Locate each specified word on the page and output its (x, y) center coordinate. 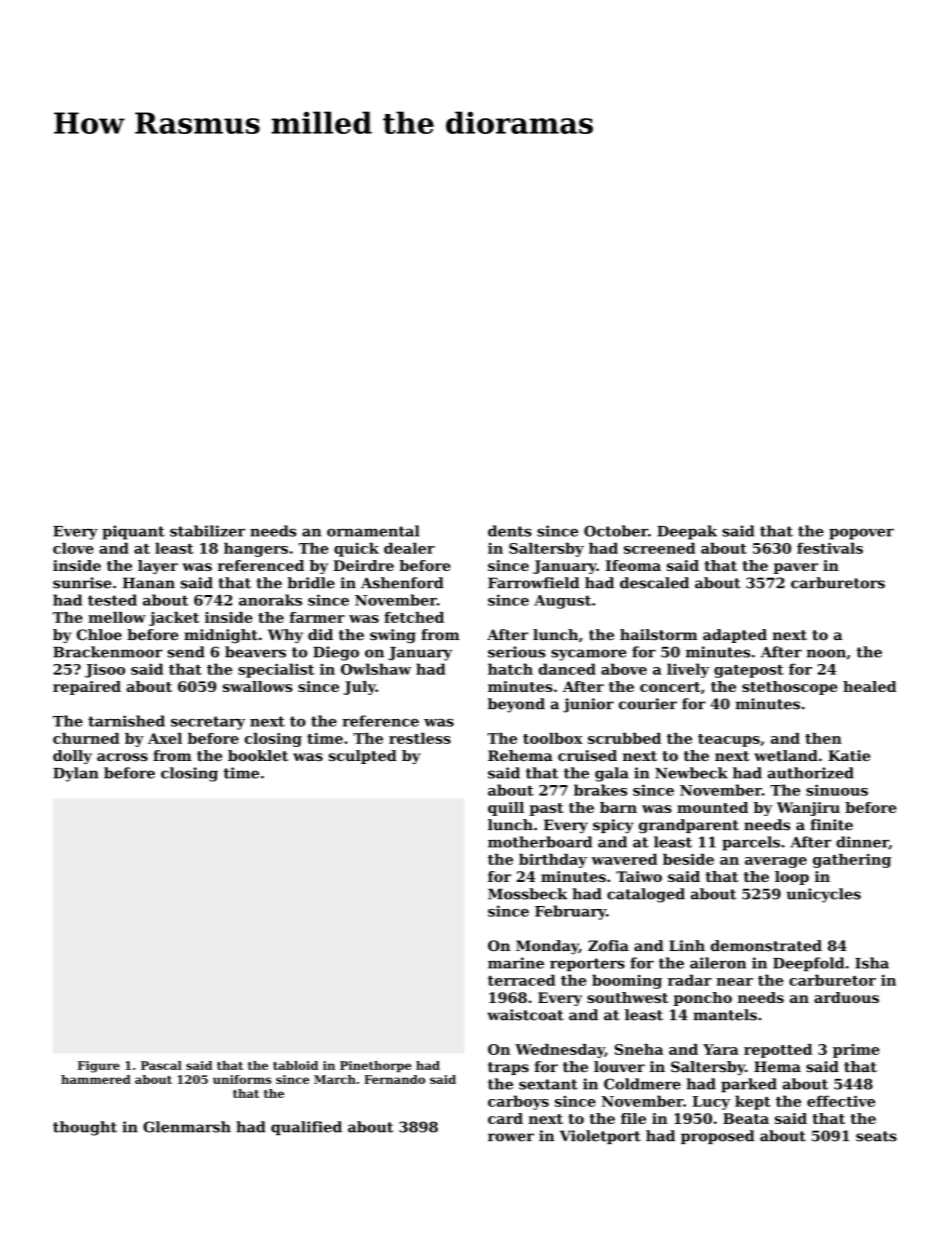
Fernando (394, 1079)
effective (841, 1101)
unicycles (824, 895)
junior (588, 705)
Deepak (687, 532)
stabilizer (207, 531)
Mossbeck (527, 894)
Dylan (76, 774)
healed (869, 686)
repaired (87, 688)
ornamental (373, 531)
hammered (96, 1079)
